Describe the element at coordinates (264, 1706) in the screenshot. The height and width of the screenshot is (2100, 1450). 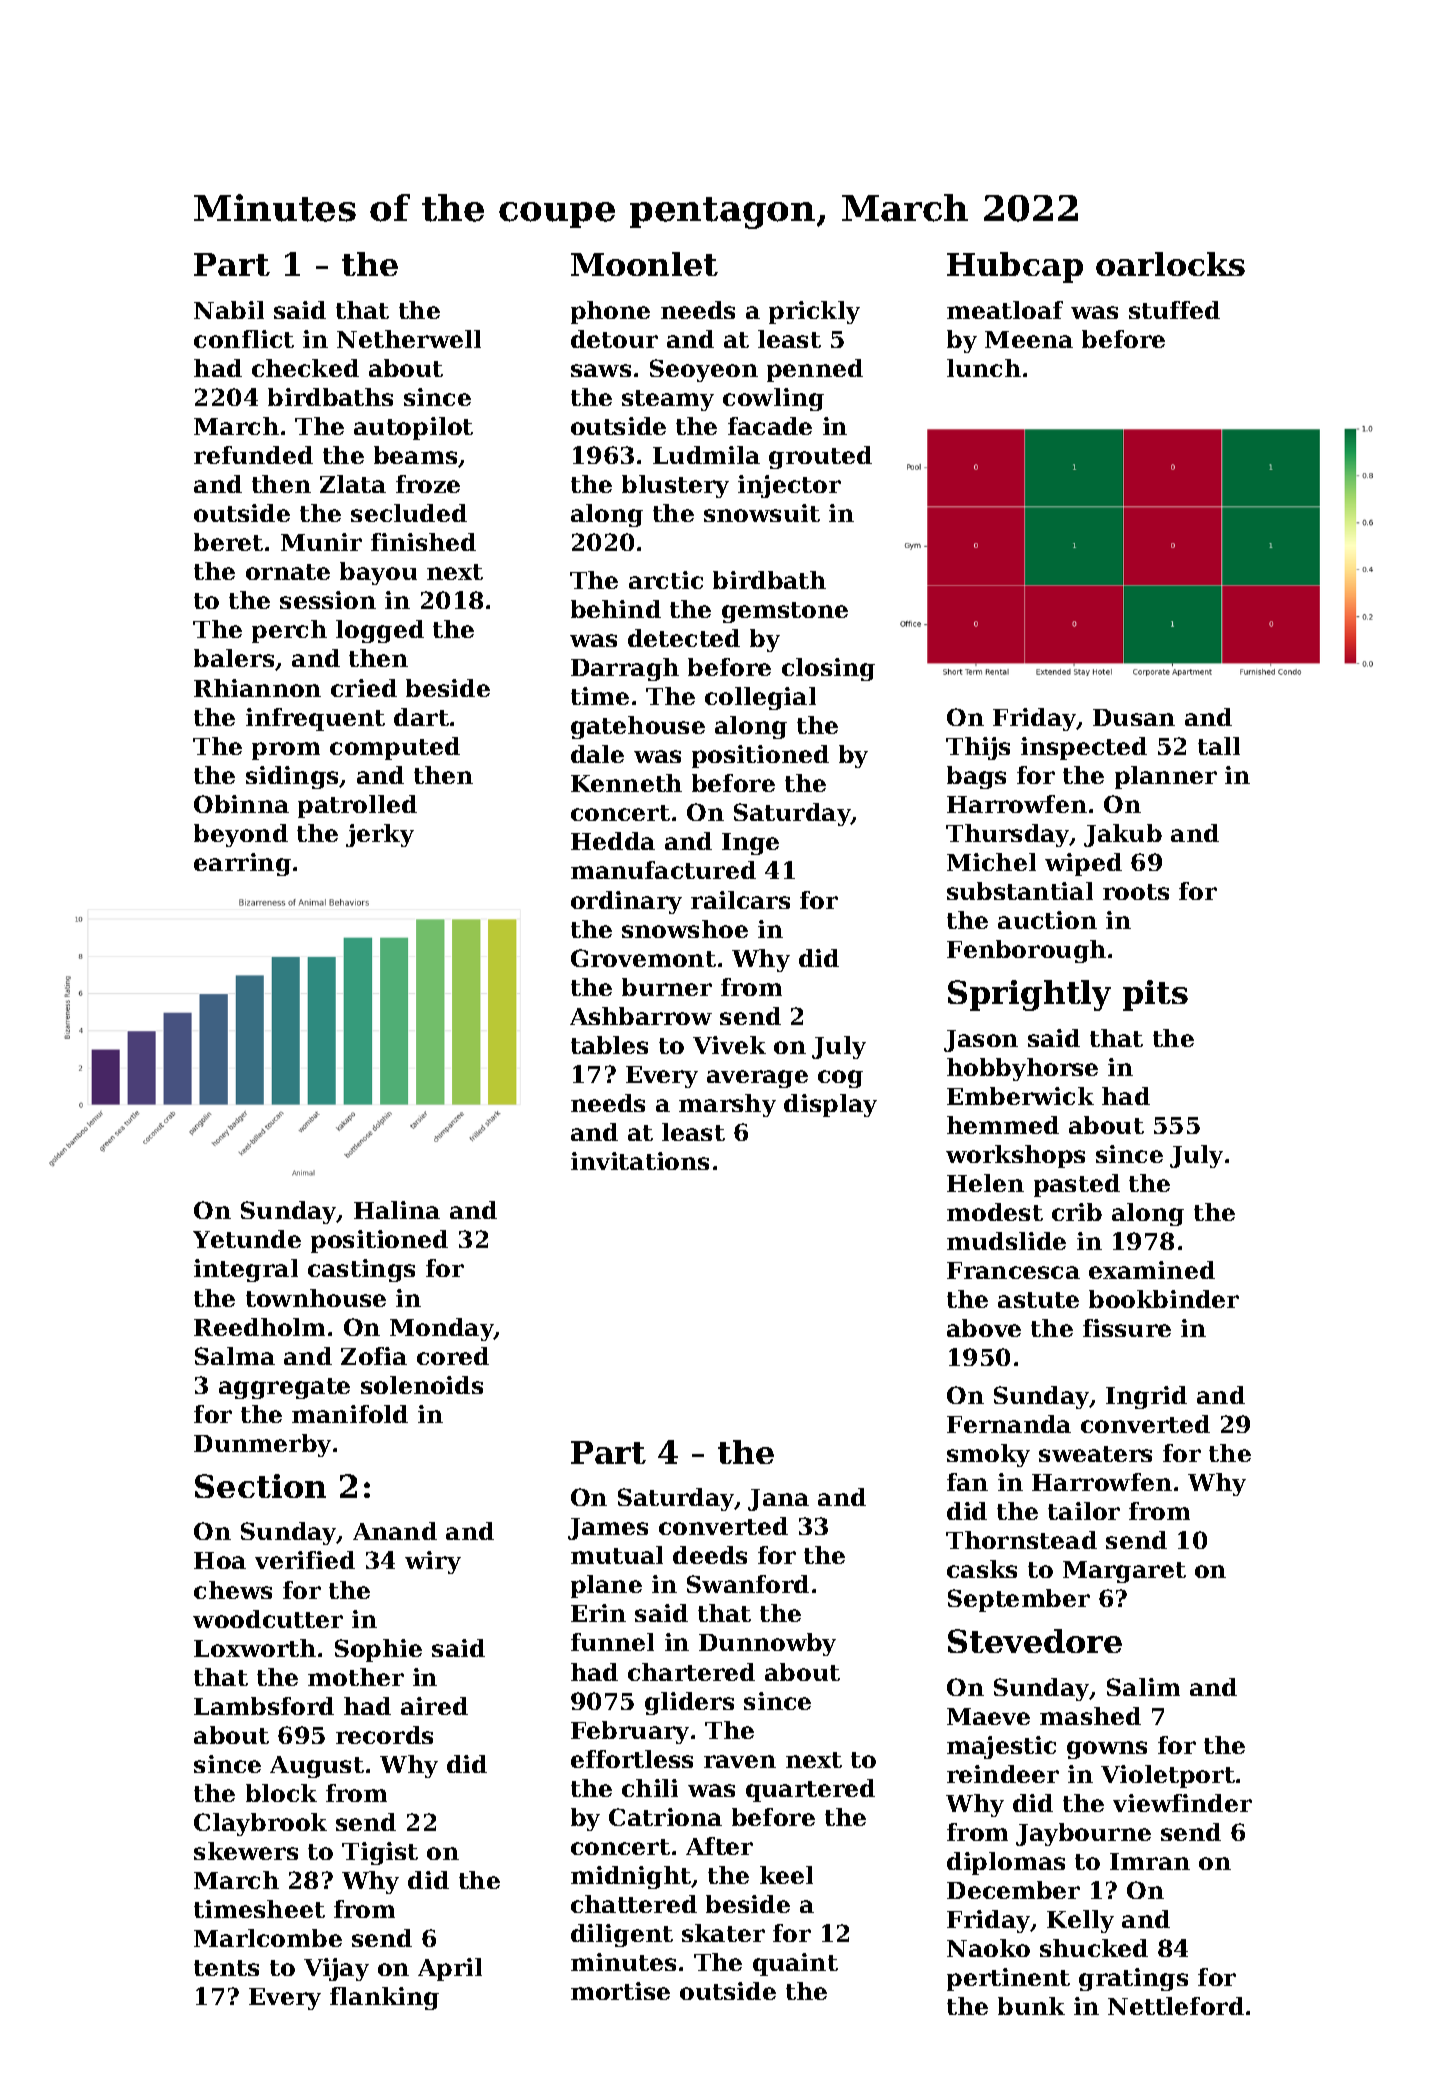
I see `Lambsford` at that location.
